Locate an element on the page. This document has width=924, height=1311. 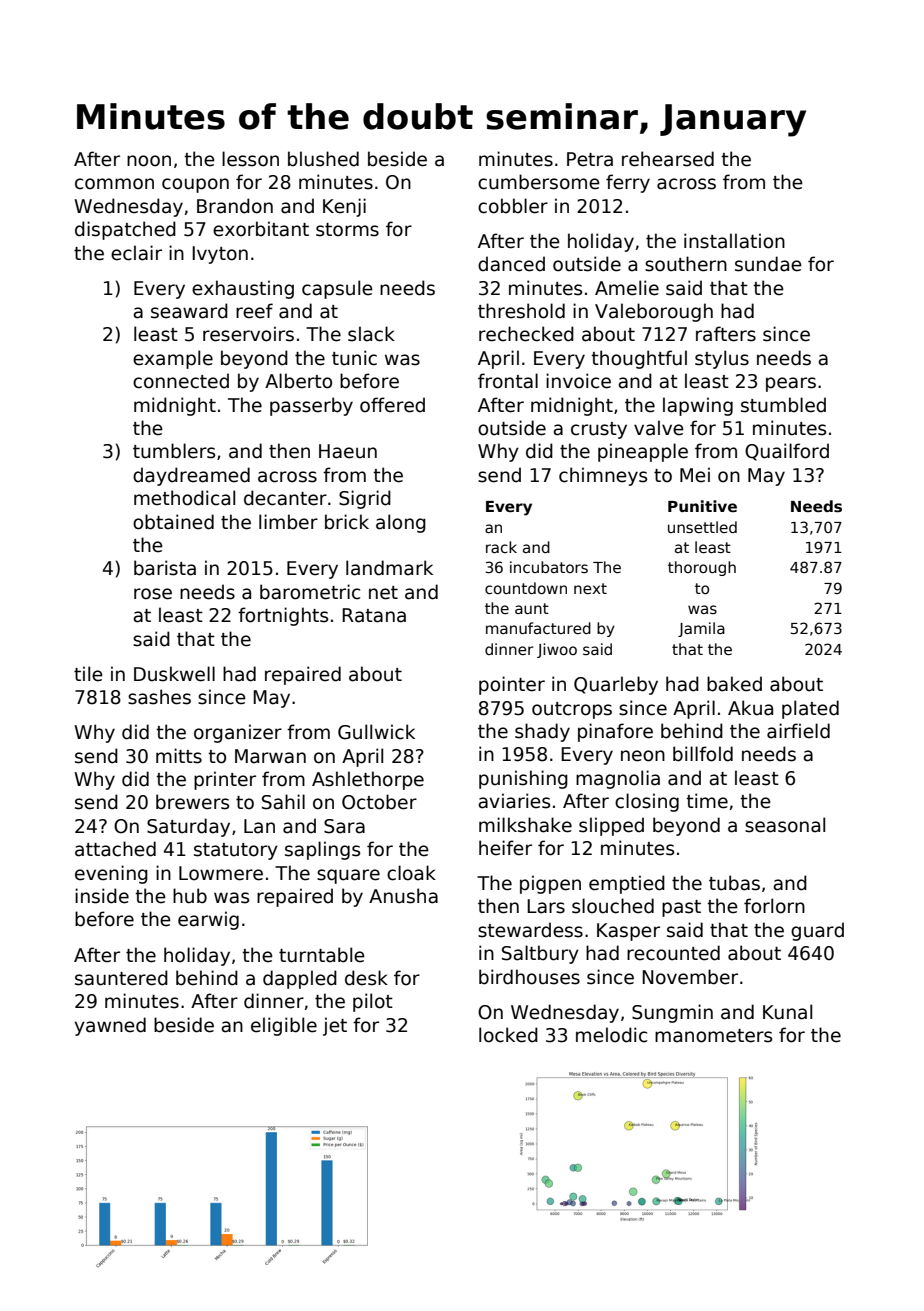
turntable is located at coordinates (322, 955).
